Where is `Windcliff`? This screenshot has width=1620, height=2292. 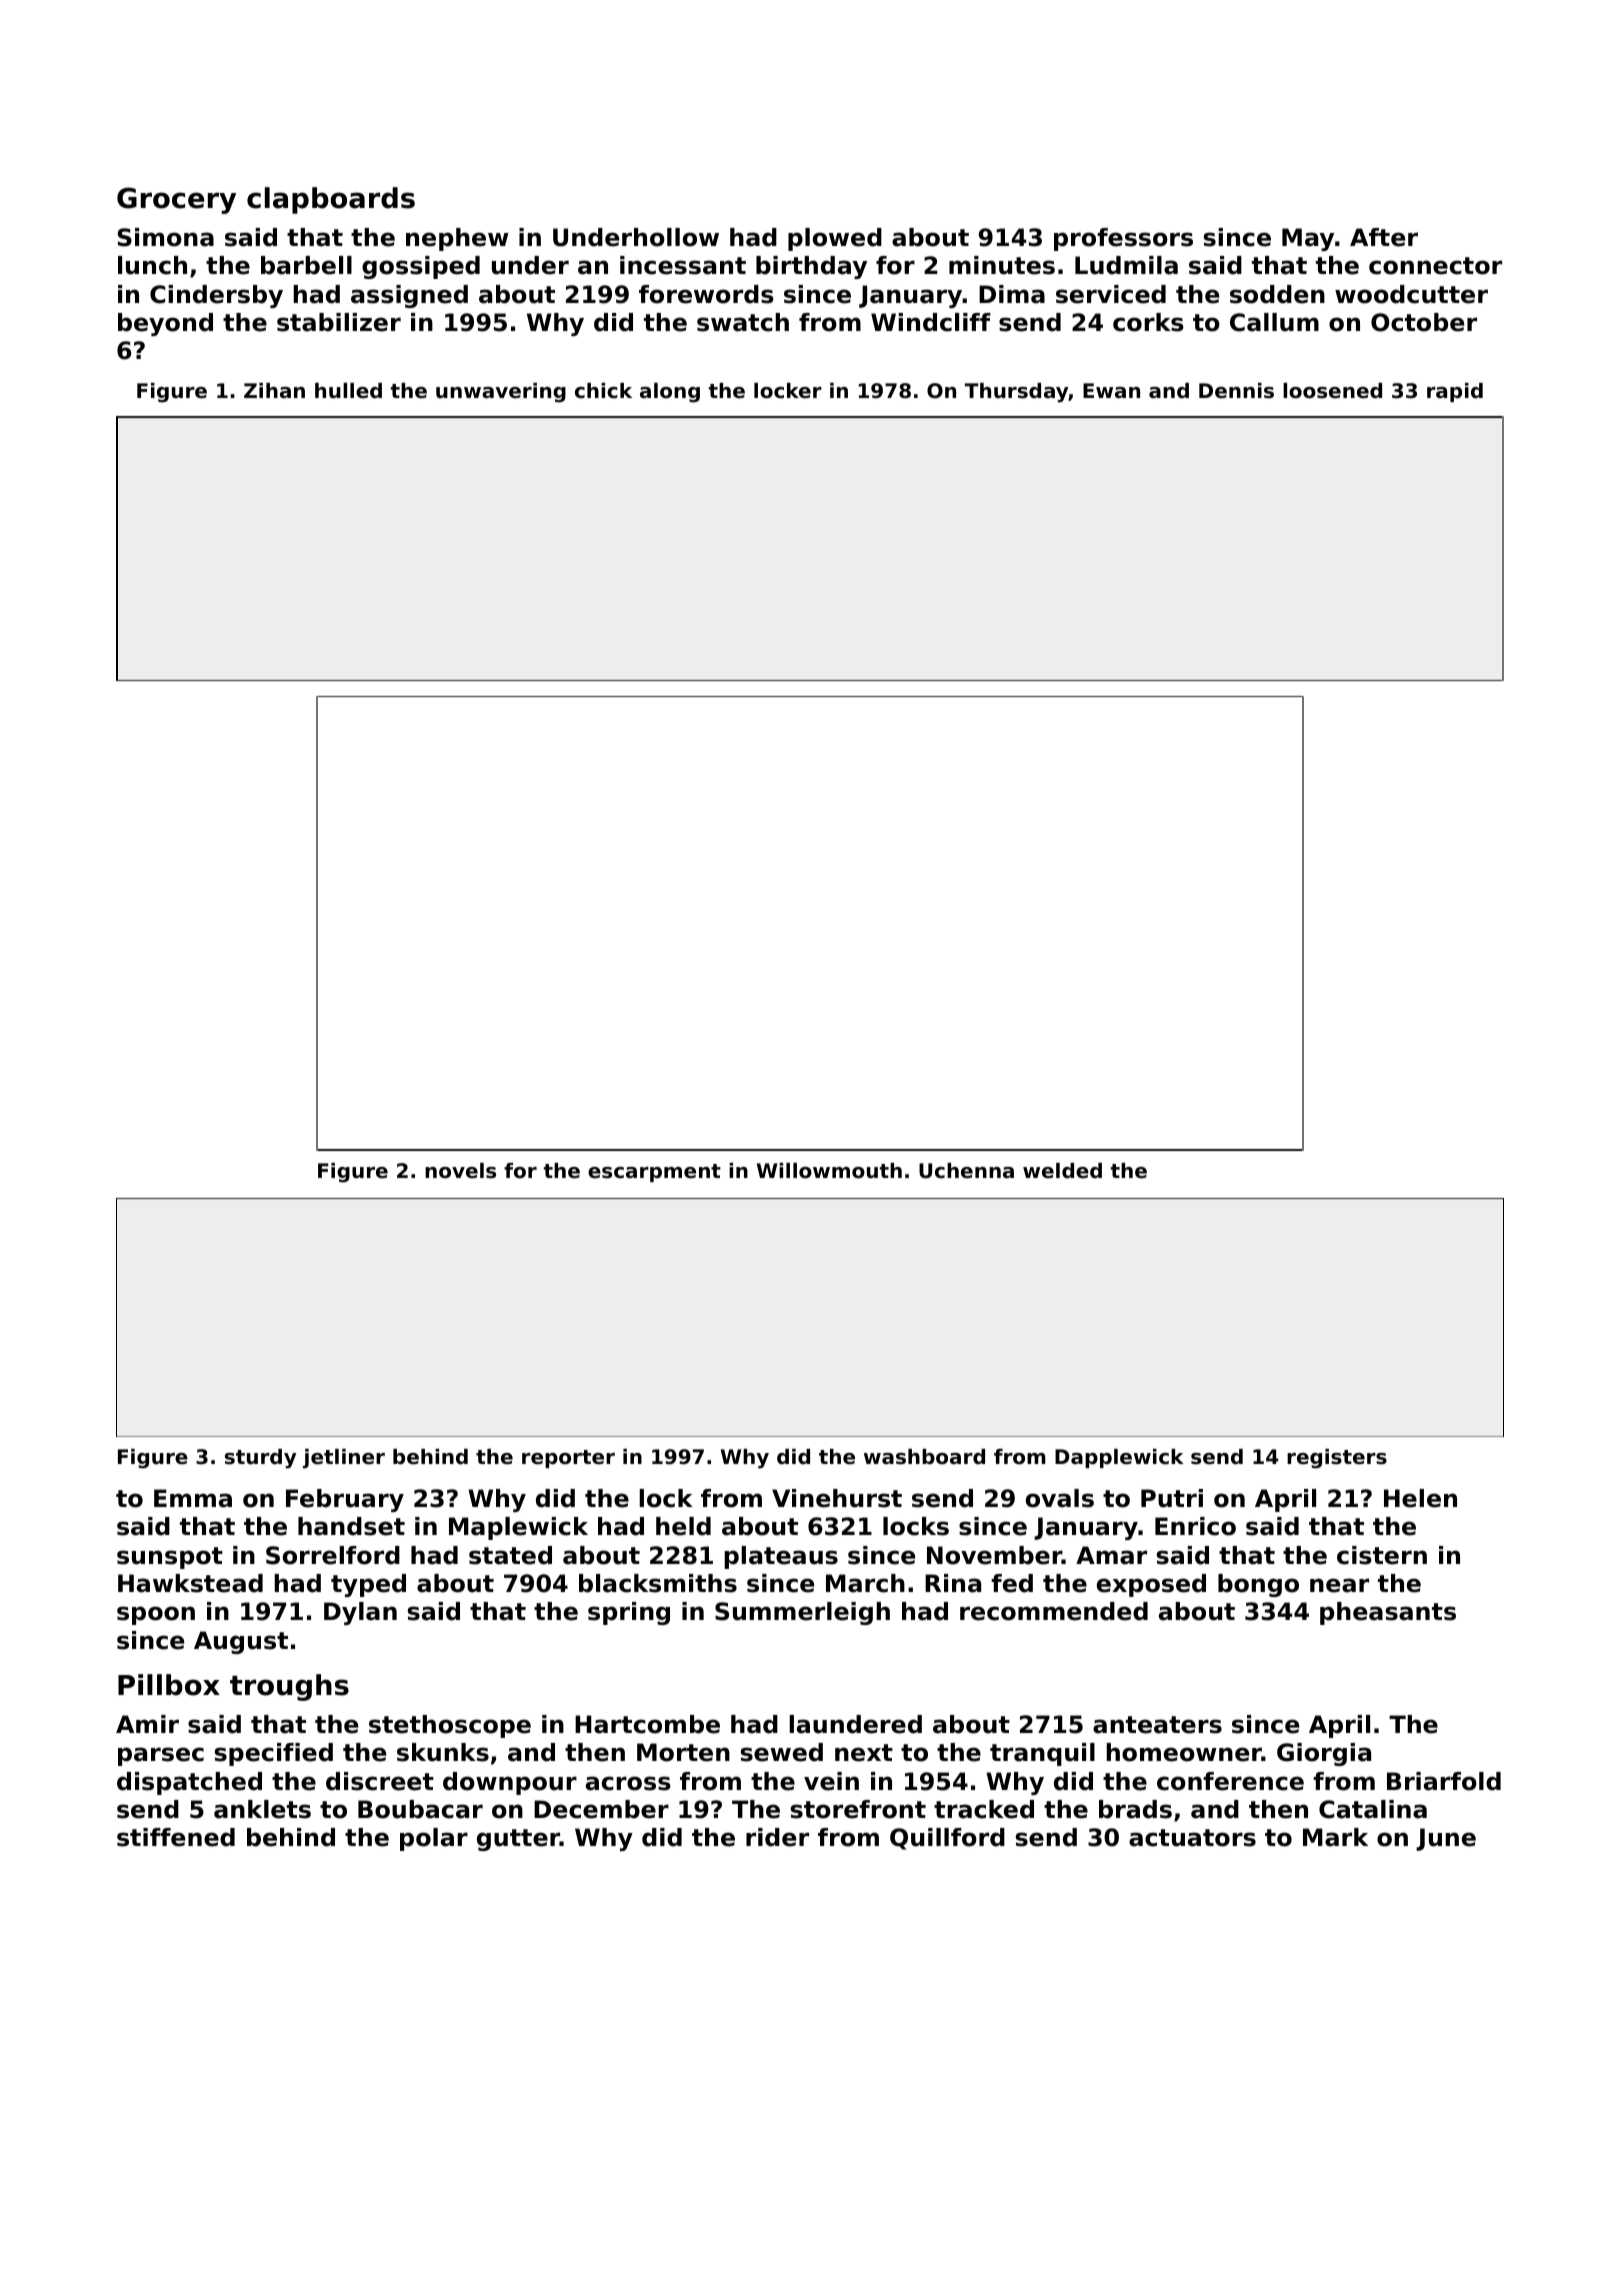
Windcliff is located at coordinates (931, 322).
